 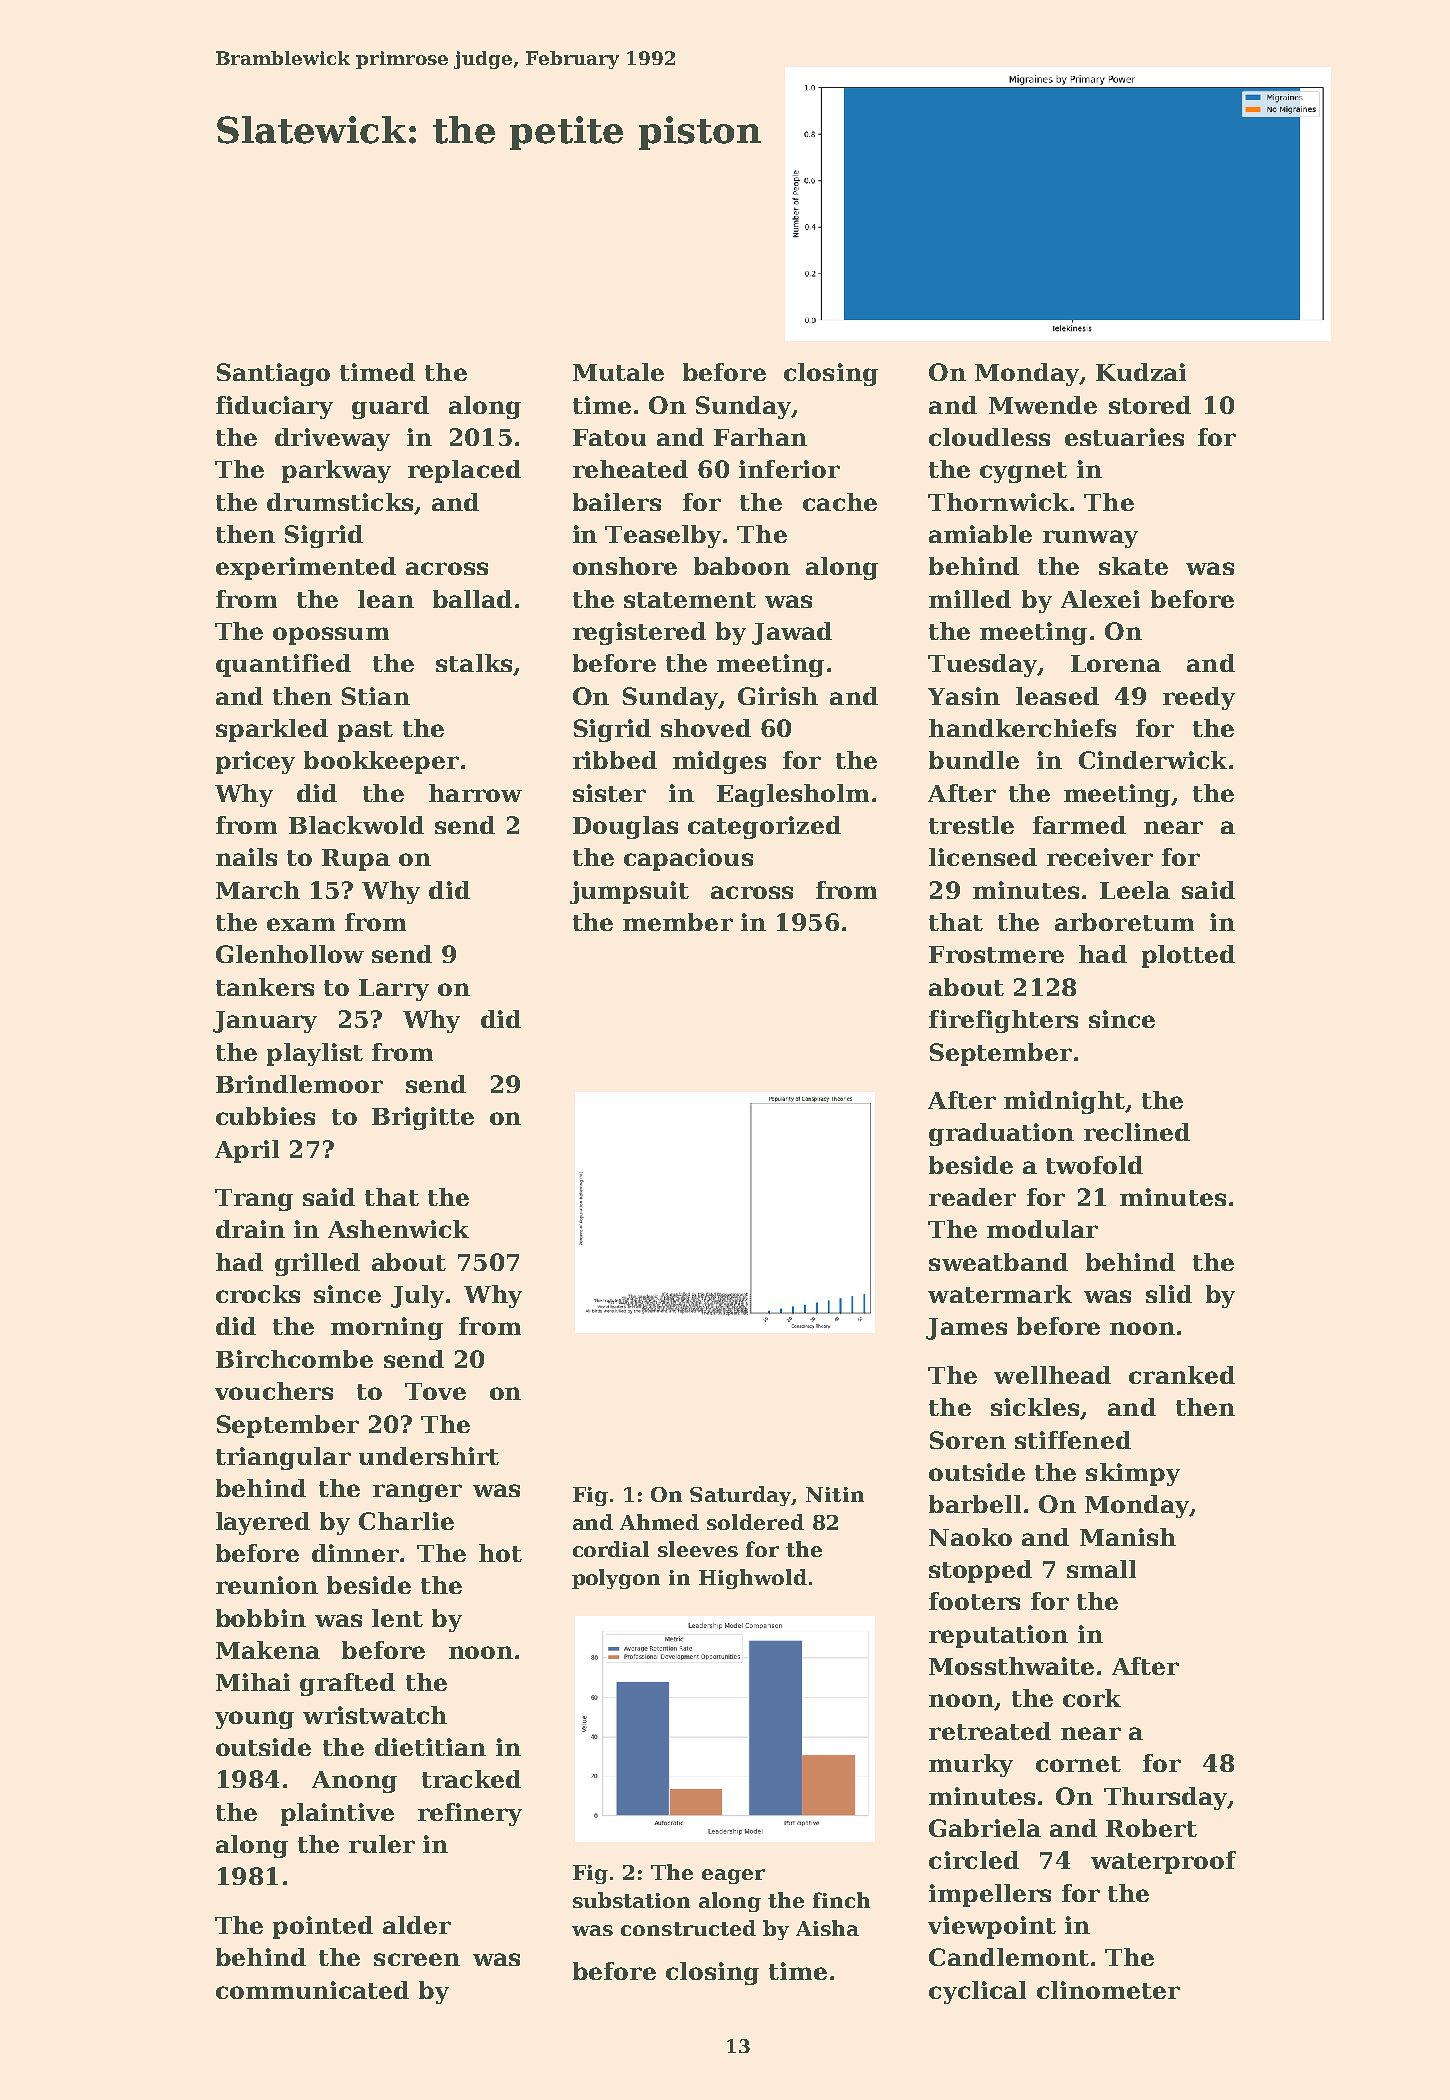 I want to click on exam, so click(x=301, y=924).
